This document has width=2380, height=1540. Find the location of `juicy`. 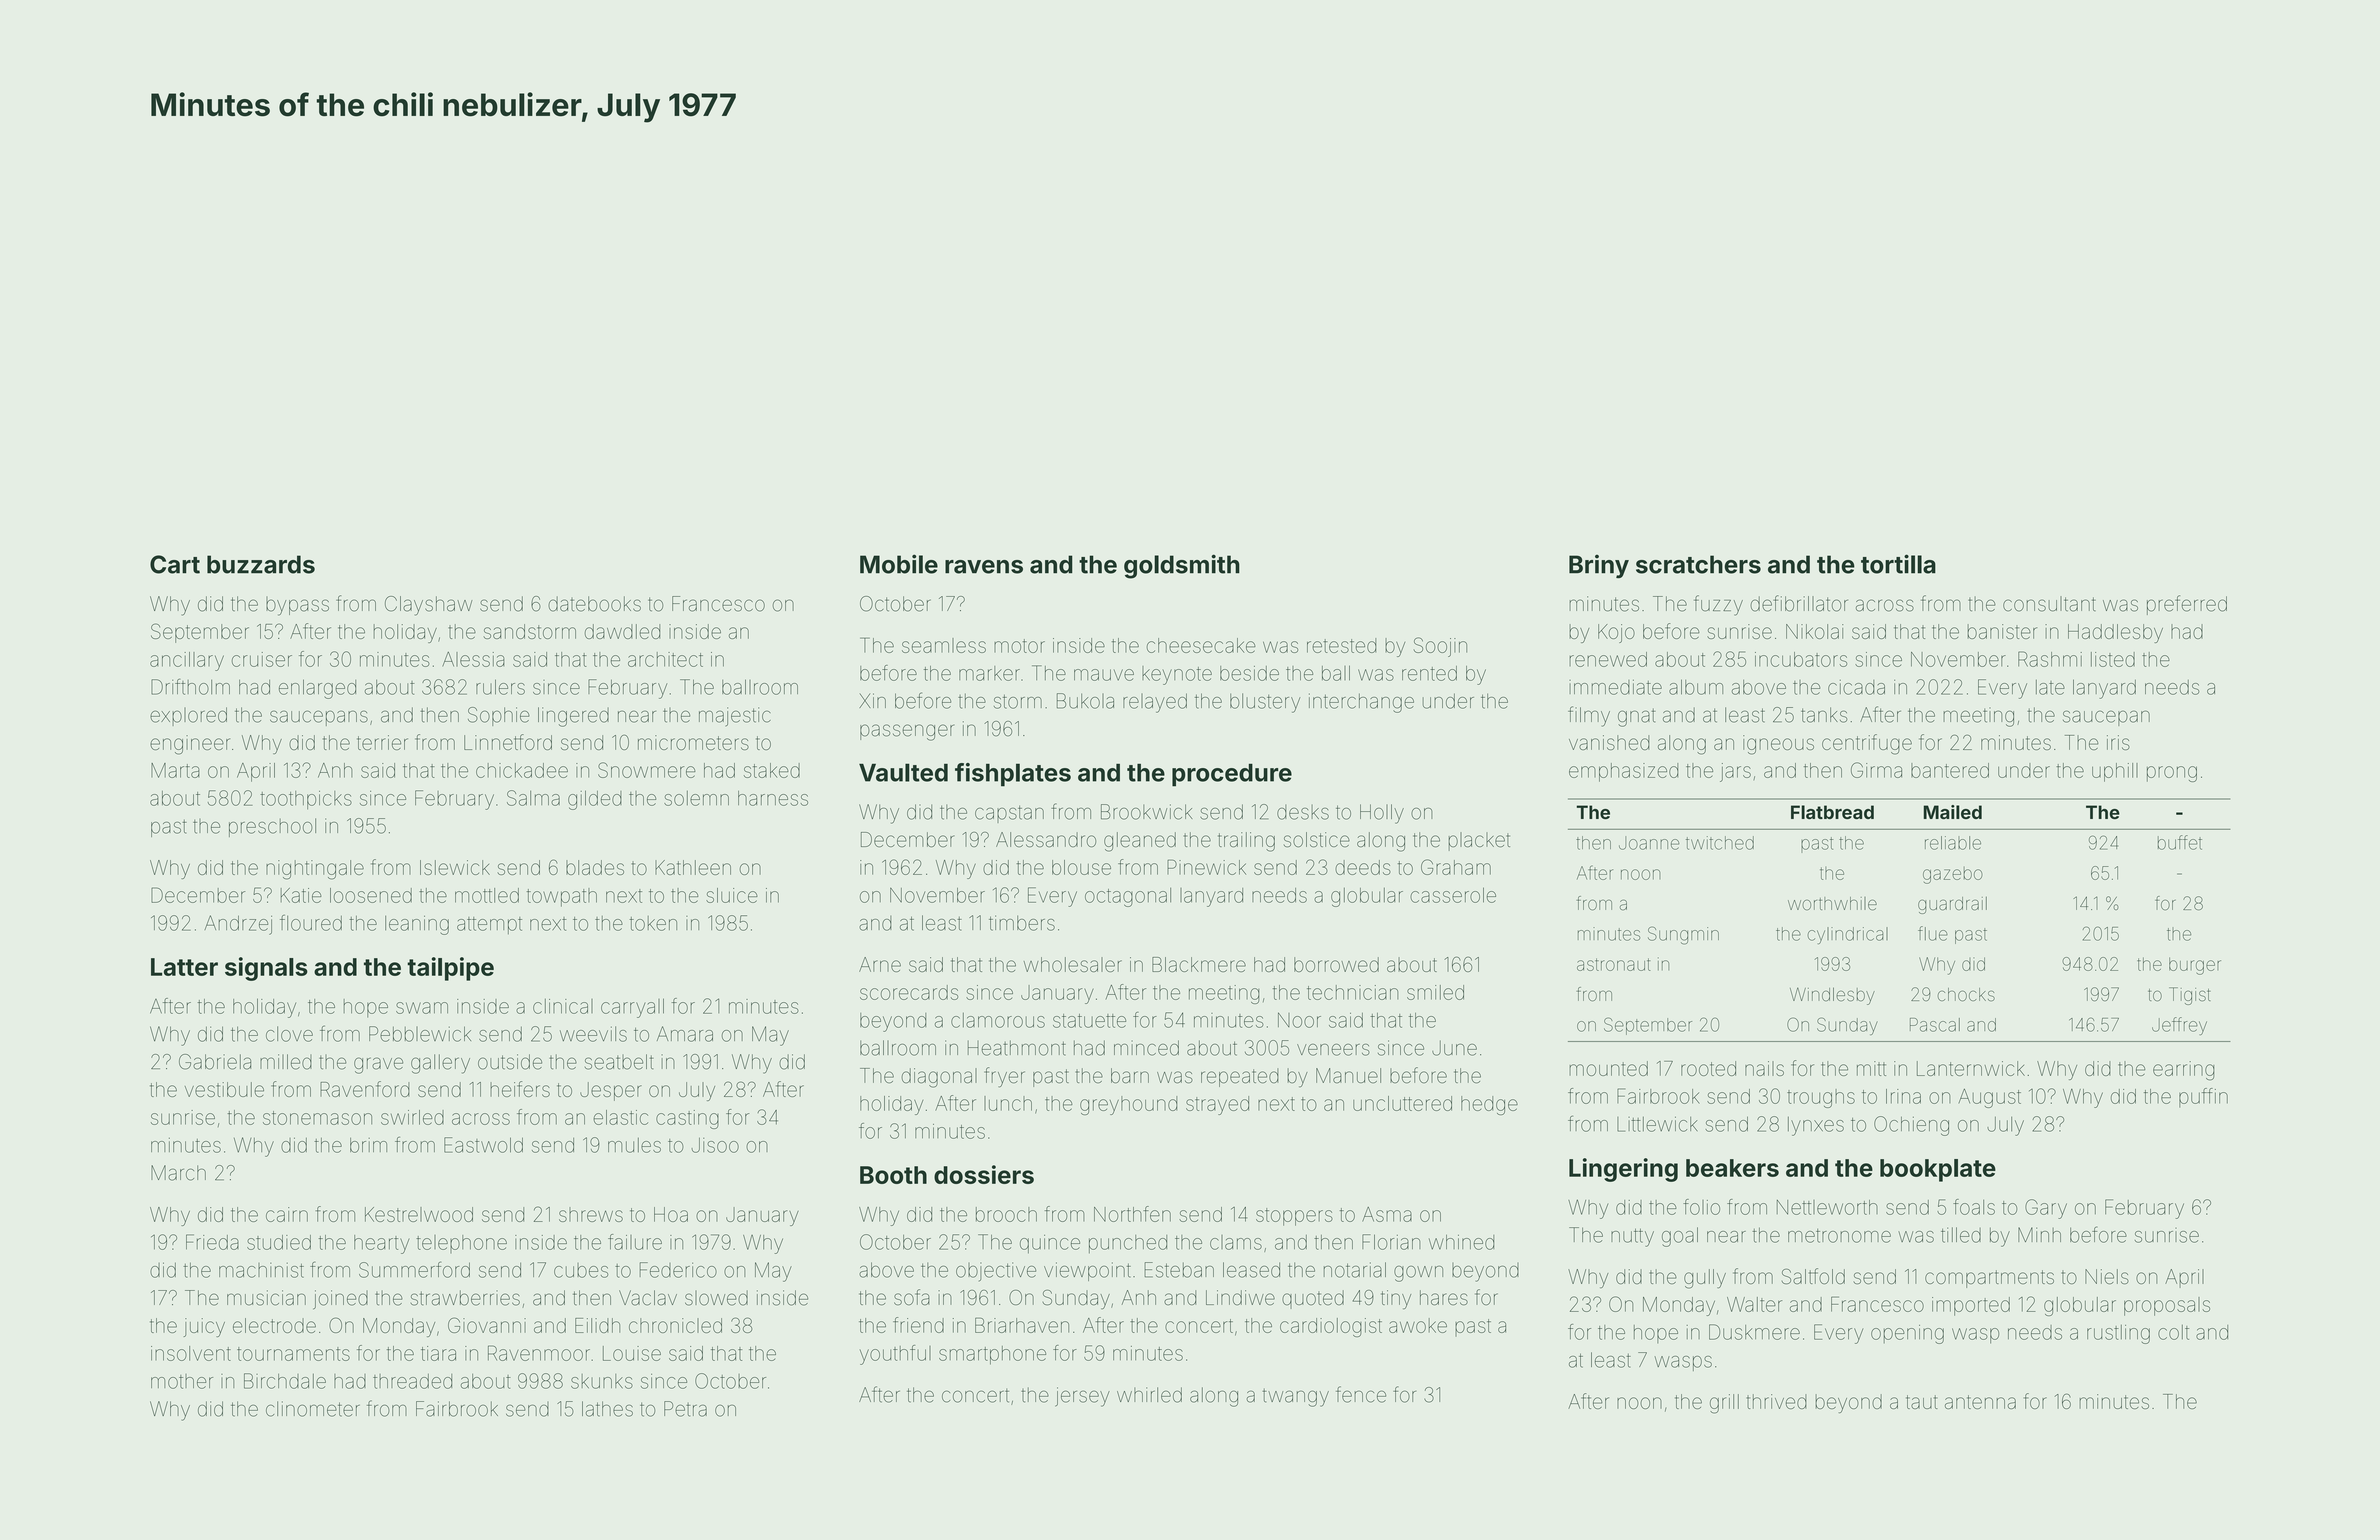

juicy is located at coordinates (204, 1327).
